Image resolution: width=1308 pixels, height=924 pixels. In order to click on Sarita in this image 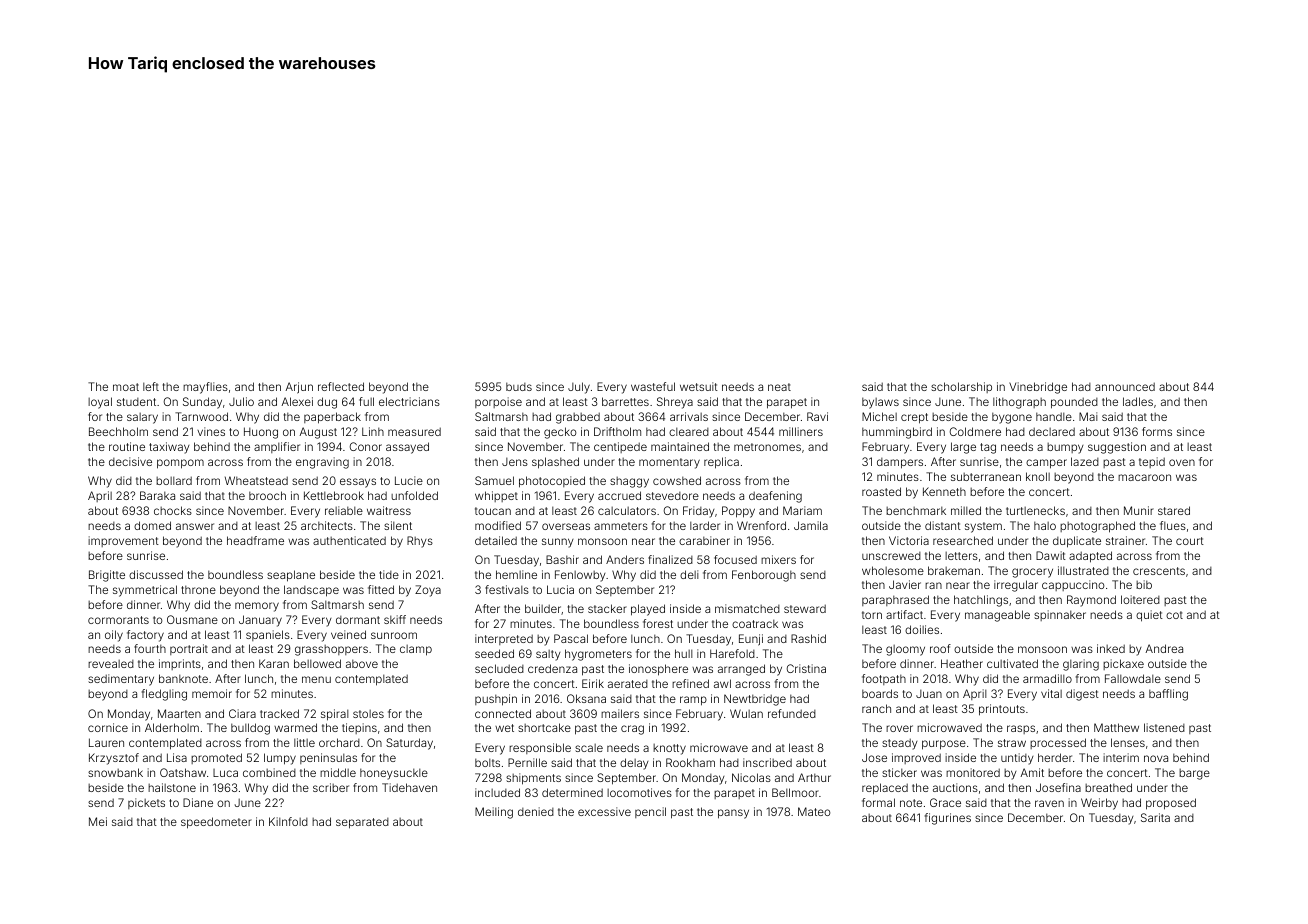, I will do `click(1155, 817)`.
